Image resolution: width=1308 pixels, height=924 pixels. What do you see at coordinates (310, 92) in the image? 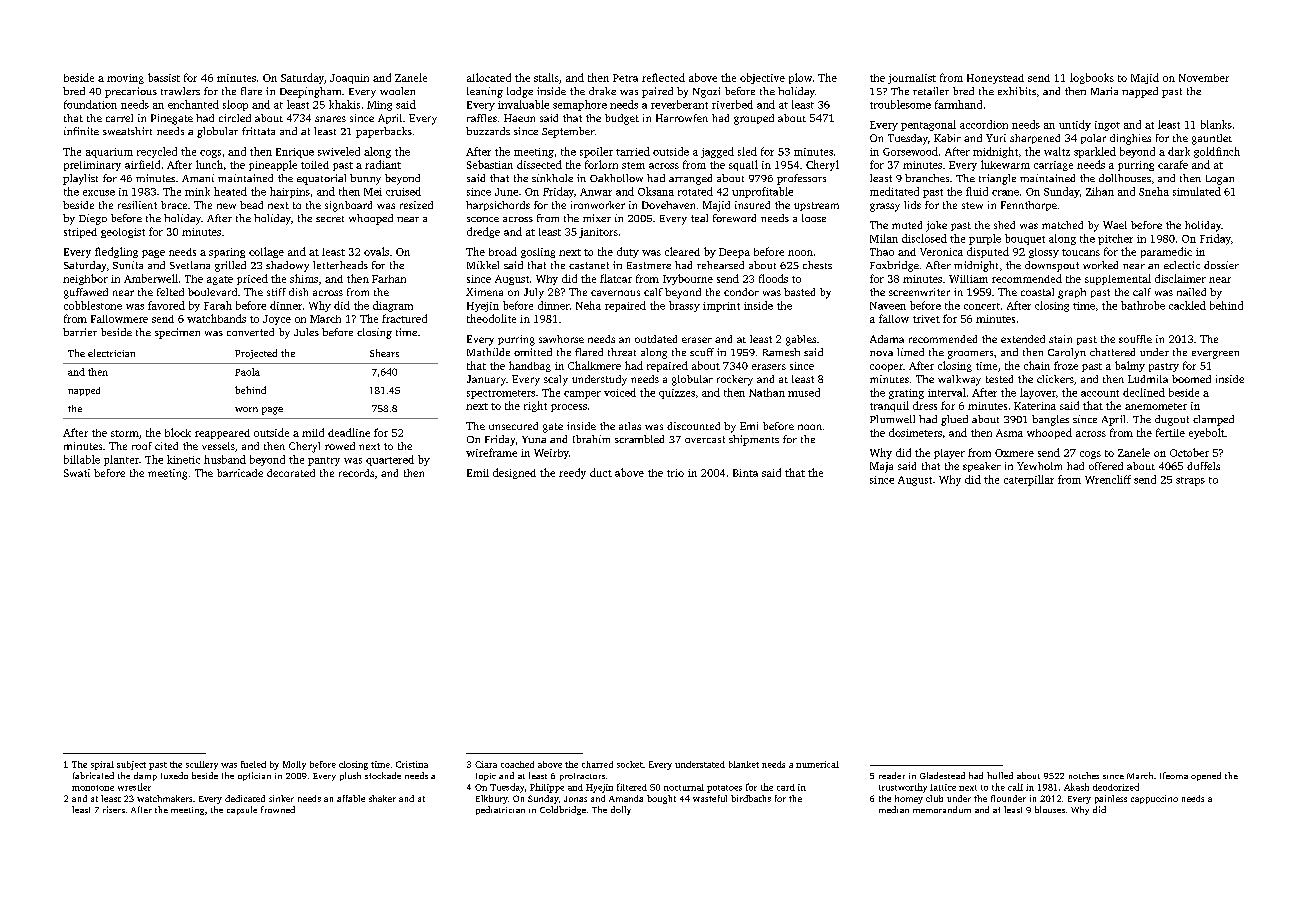
I see `Deepingham` at bounding box center [310, 92].
